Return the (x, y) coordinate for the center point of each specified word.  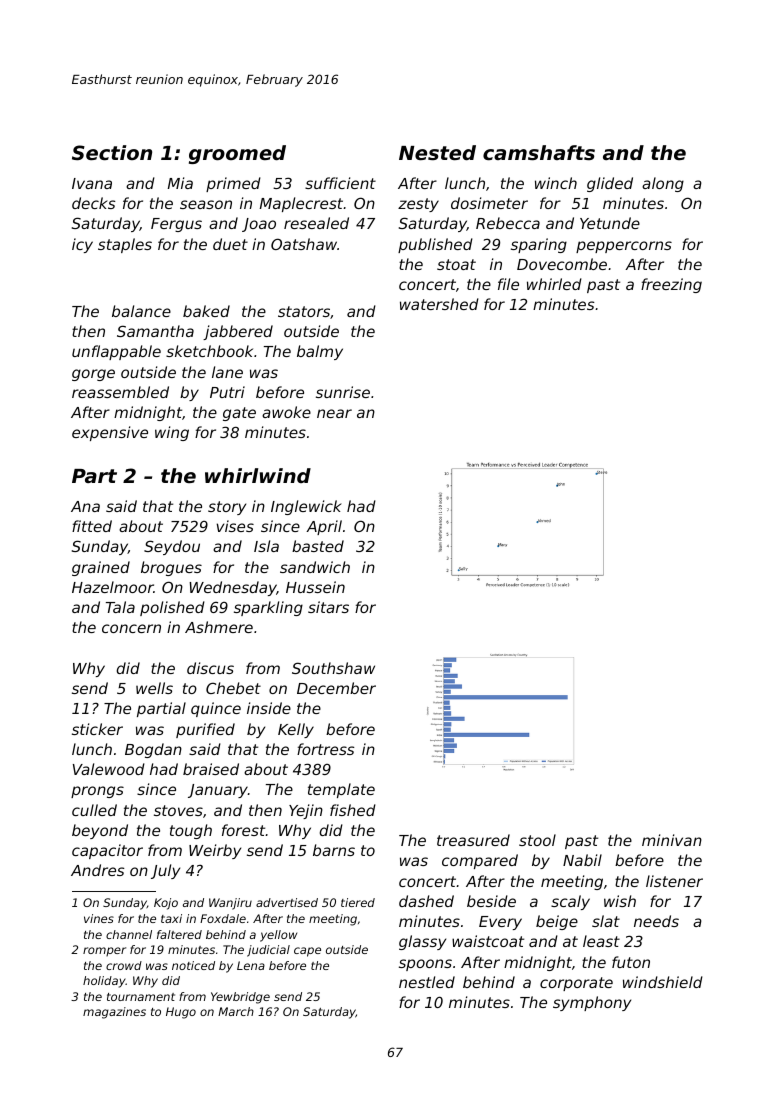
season (206, 204)
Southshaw (333, 668)
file (508, 284)
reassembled (120, 392)
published (435, 245)
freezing (671, 285)
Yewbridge (240, 998)
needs (656, 921)
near (334, 413)
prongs (97, 792)
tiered (358, 902)
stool (537, 840)
